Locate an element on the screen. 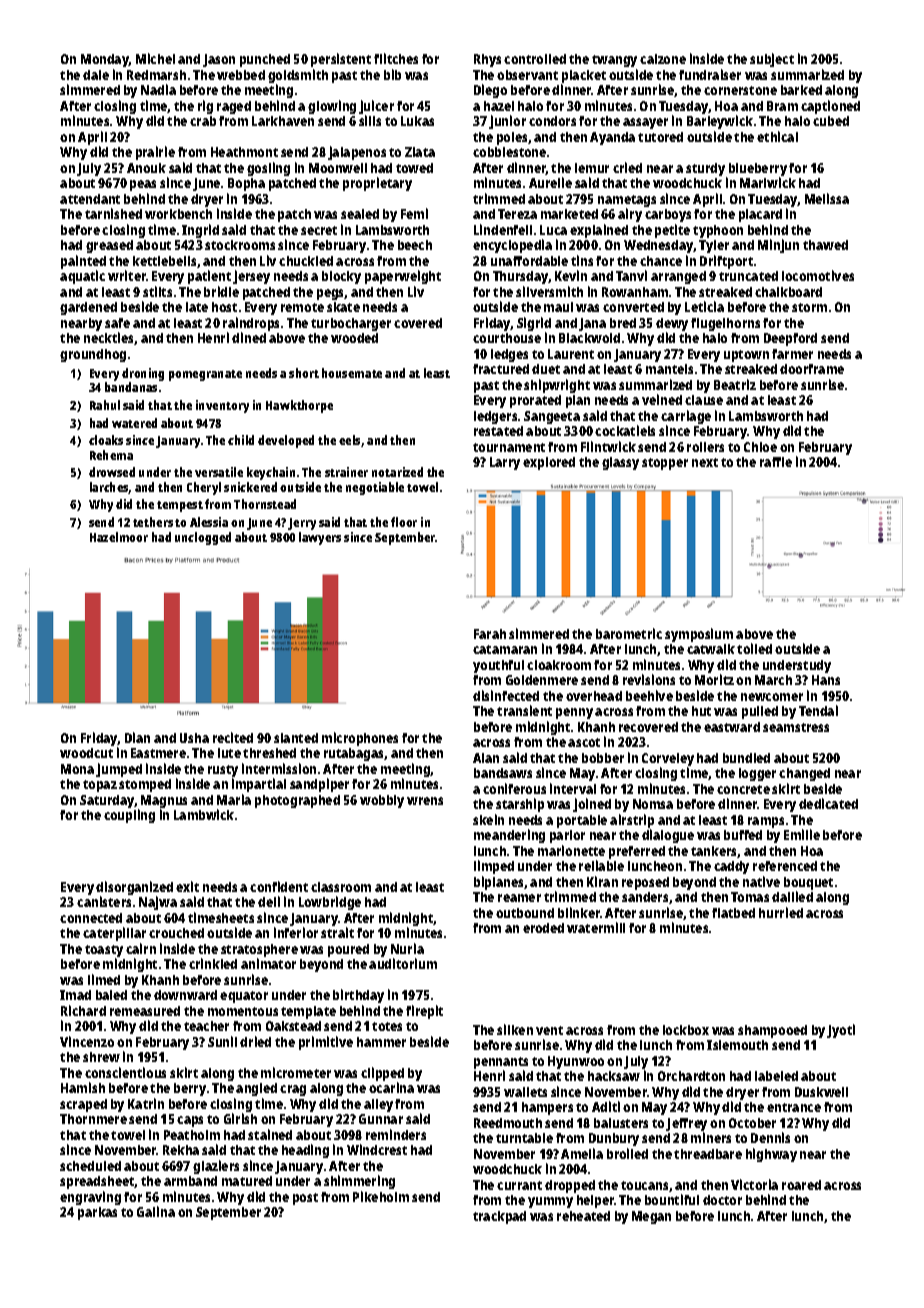  dale is located at coordinates (96, 75).
